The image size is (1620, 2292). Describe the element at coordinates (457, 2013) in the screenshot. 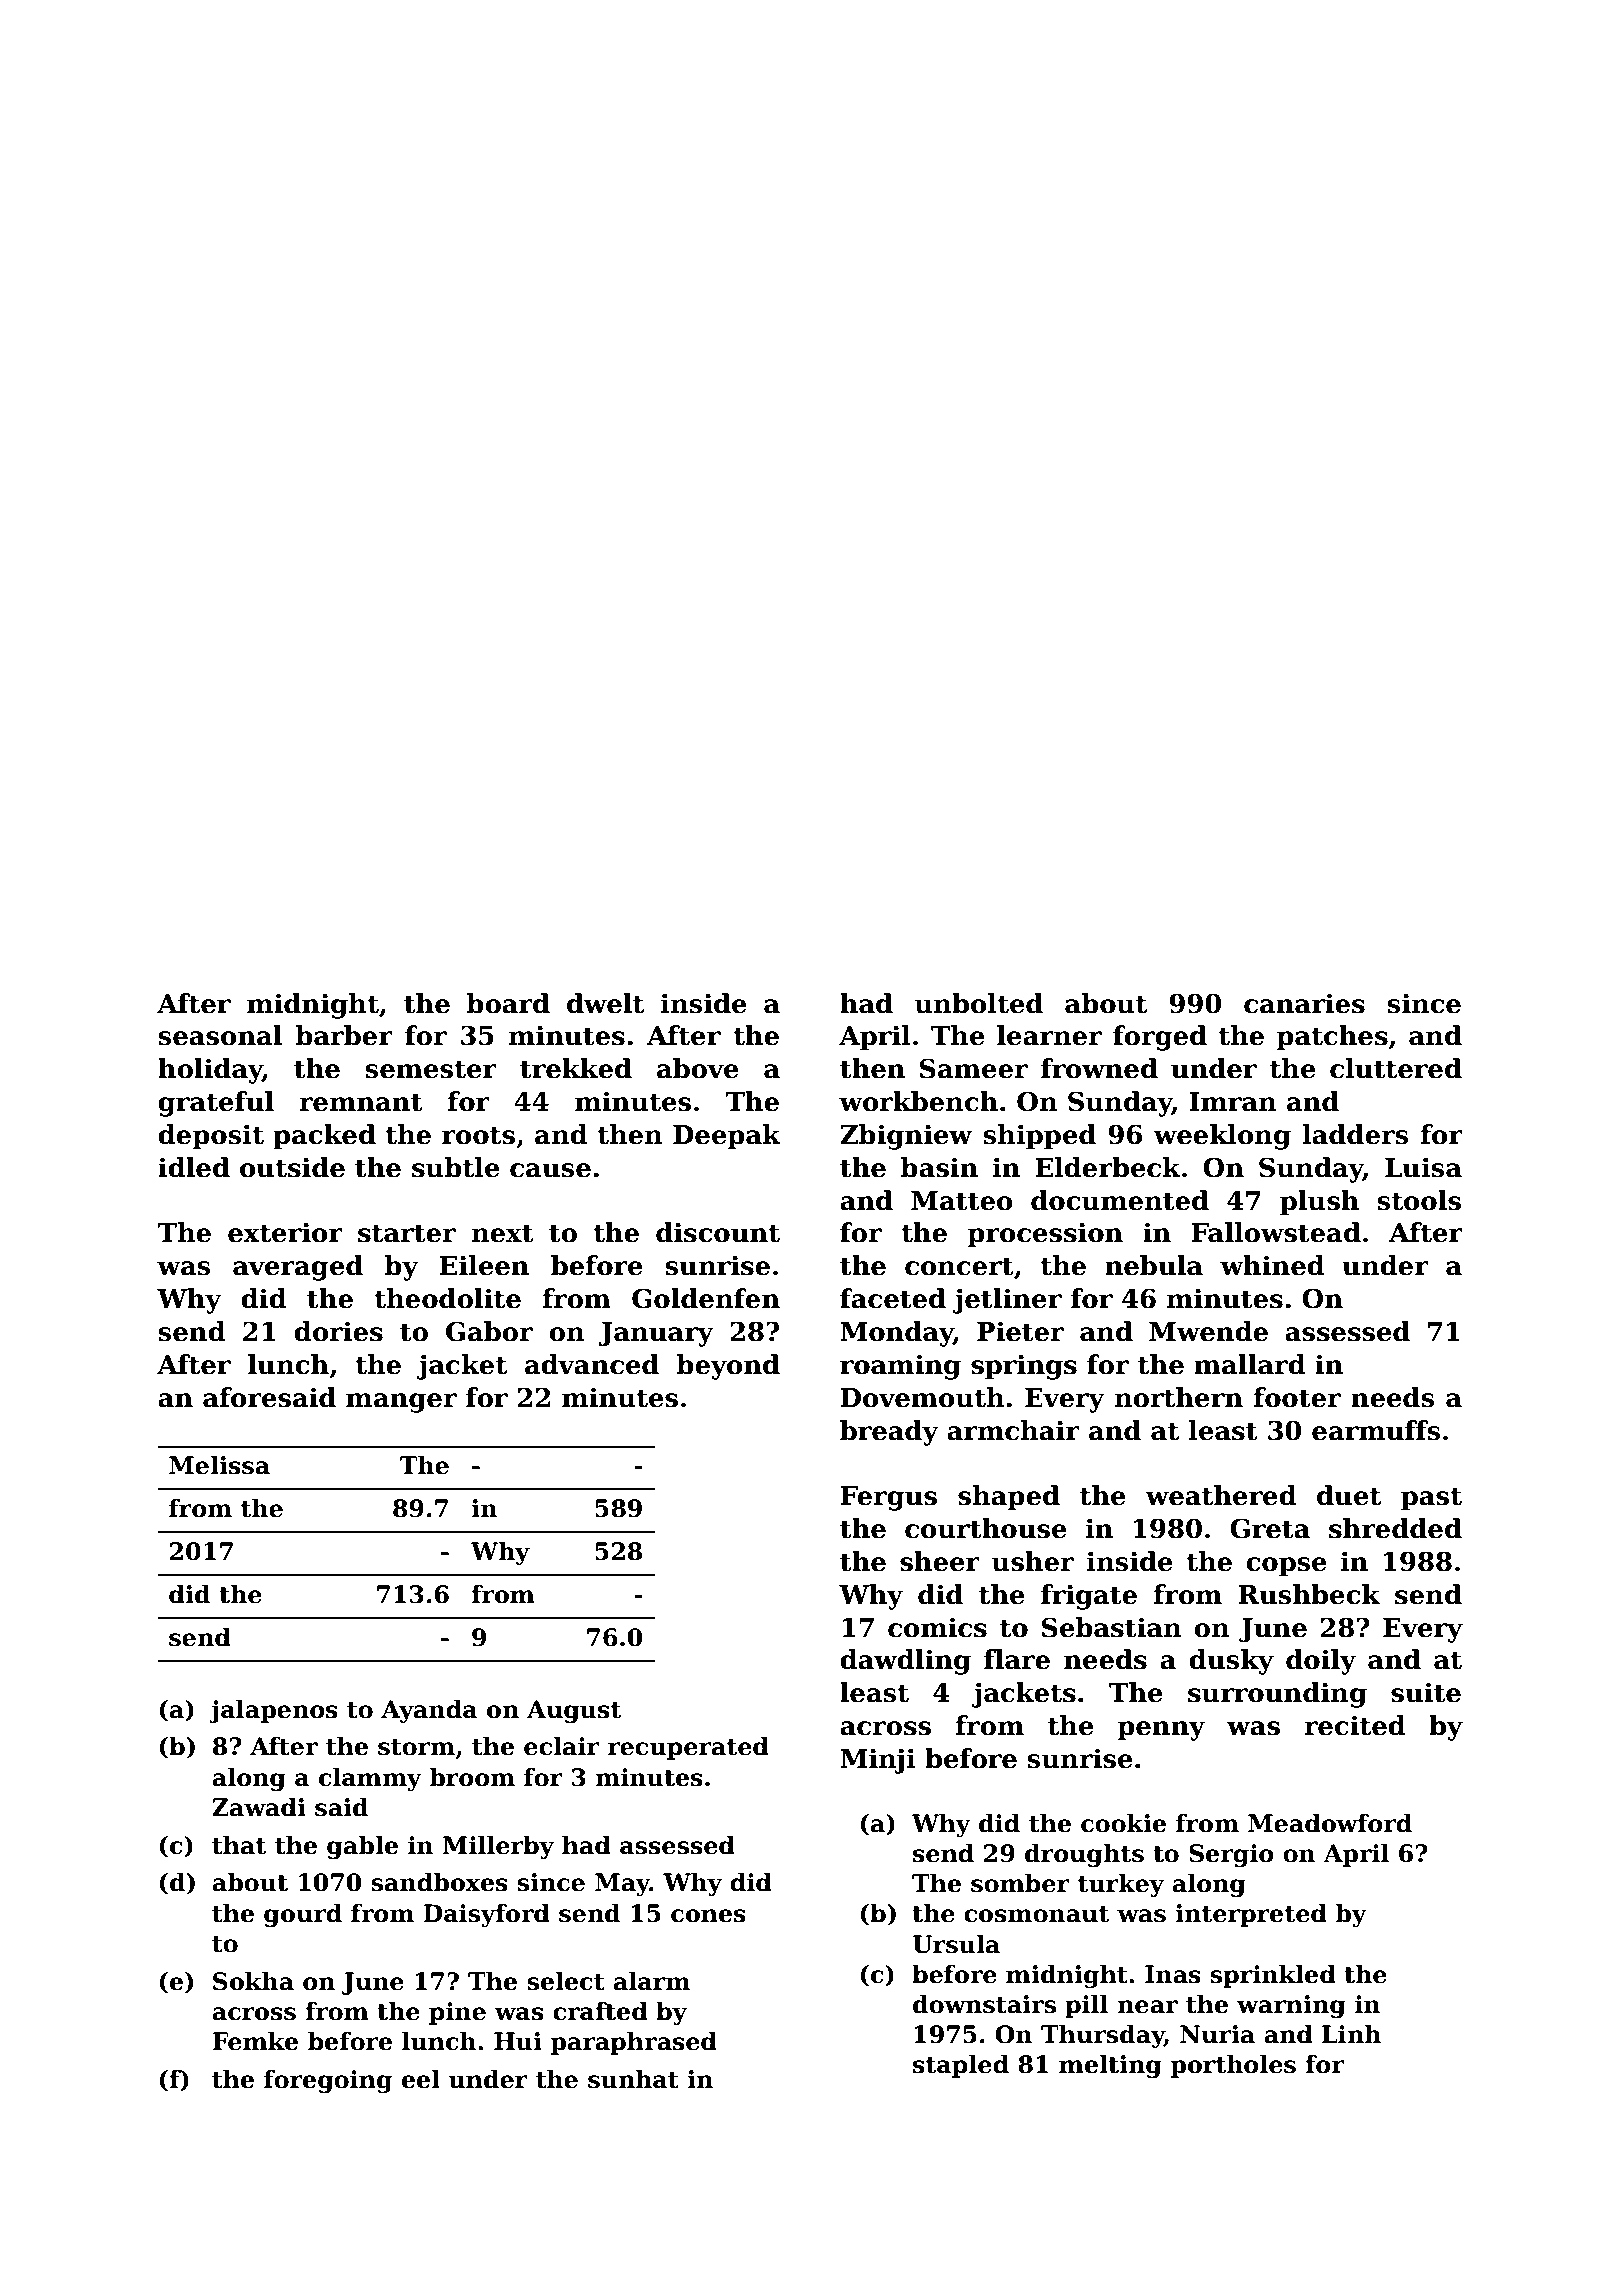

I see `pine` at that location.
